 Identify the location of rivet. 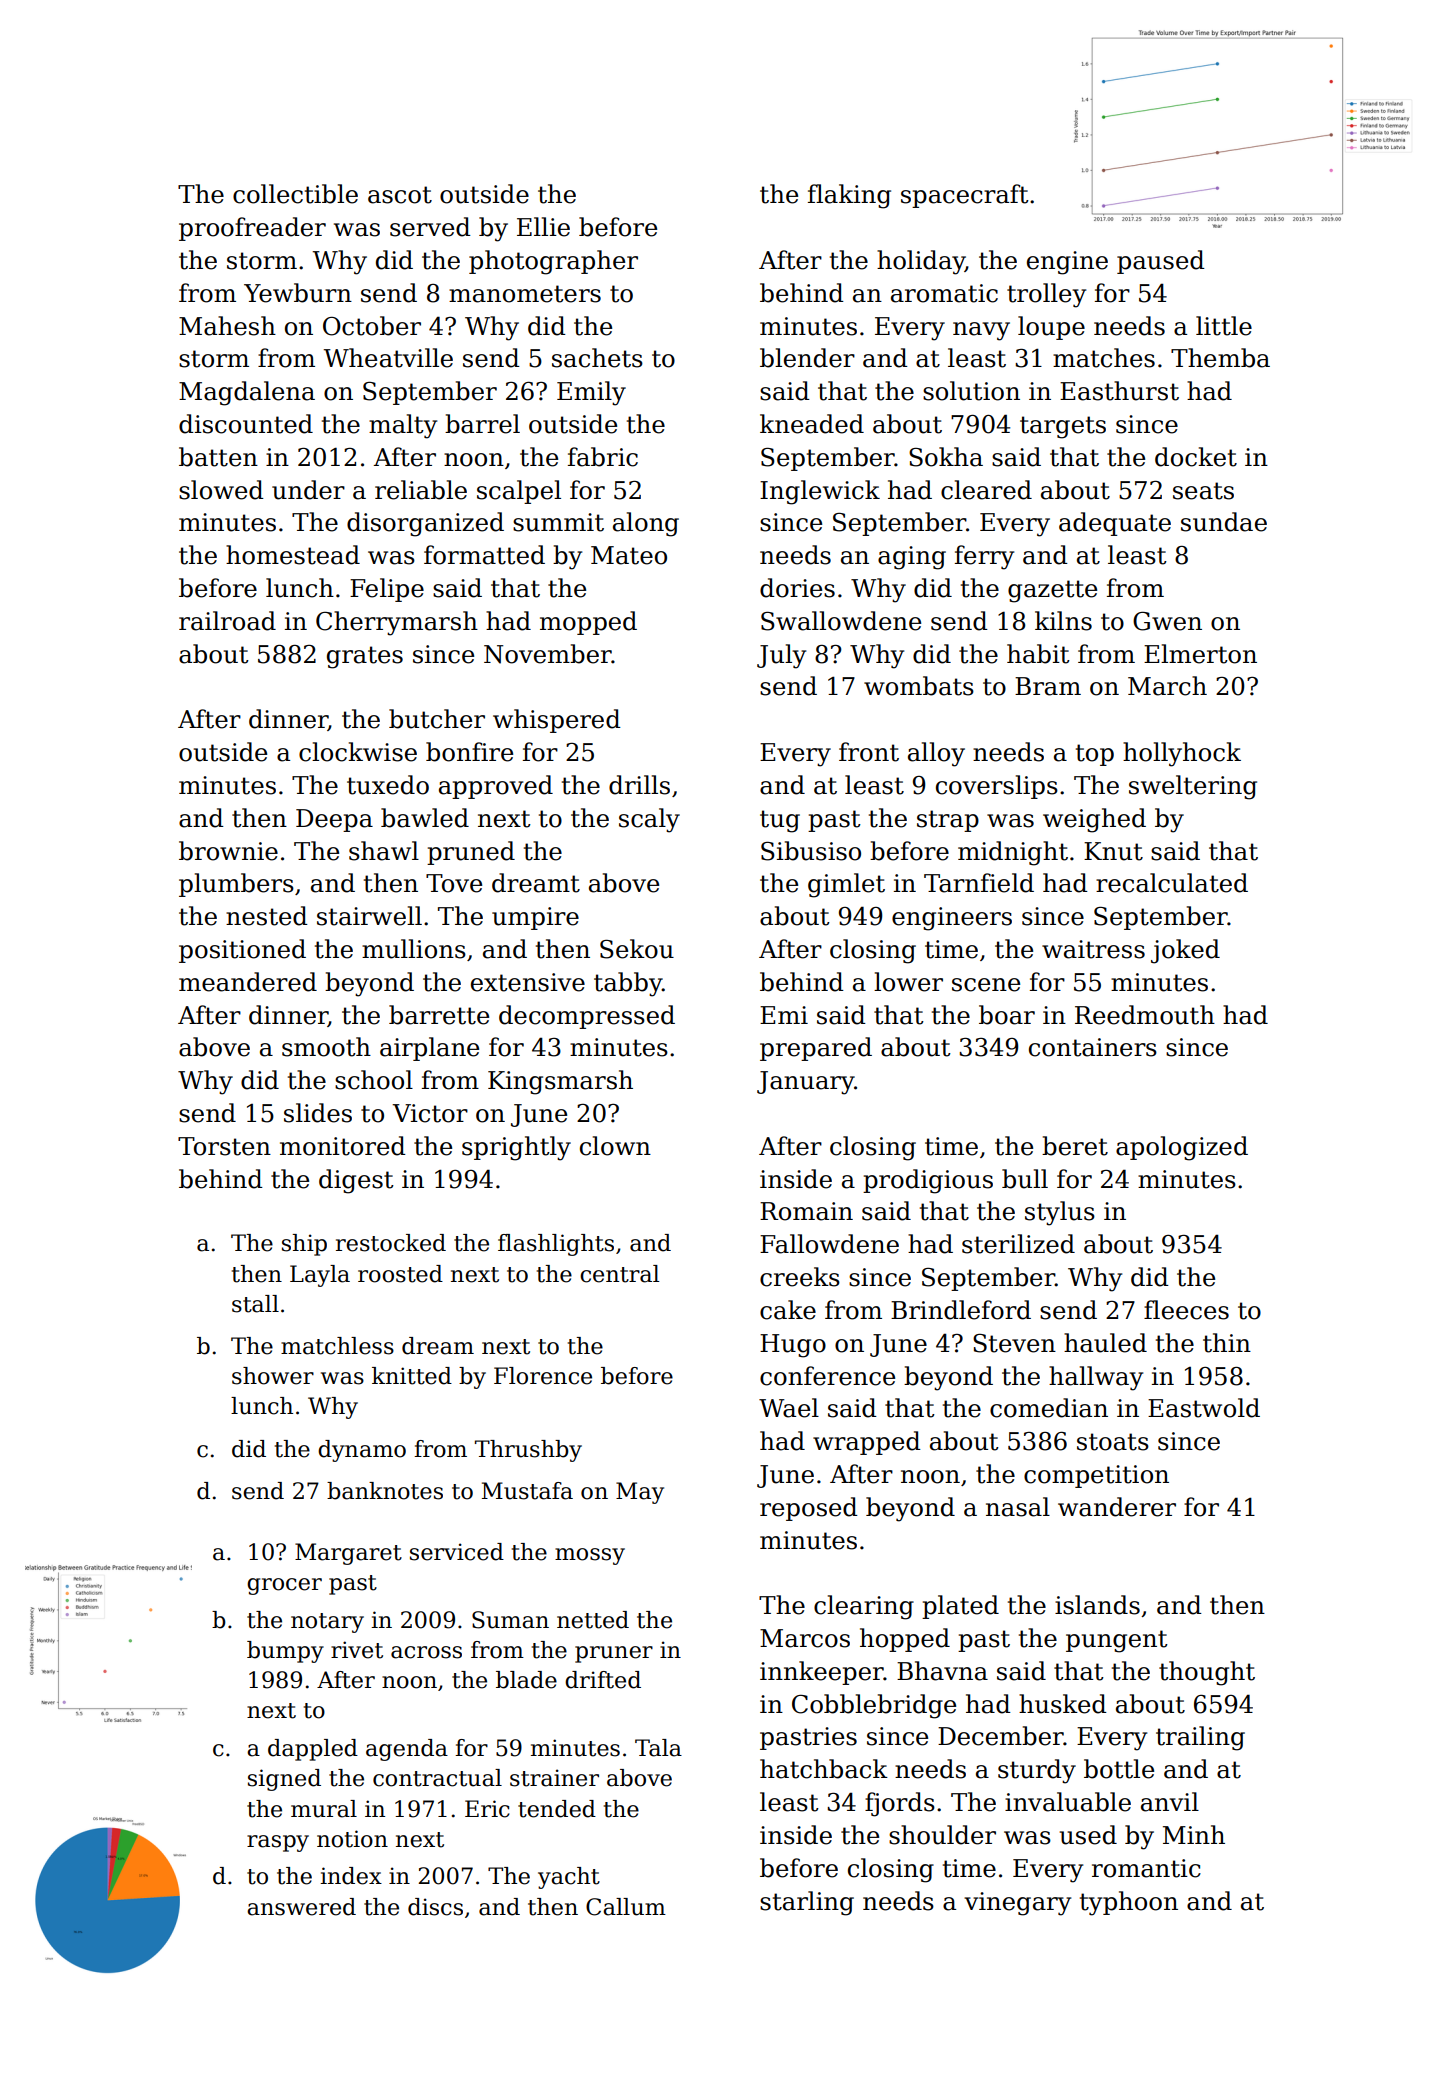
(357, 1650).
